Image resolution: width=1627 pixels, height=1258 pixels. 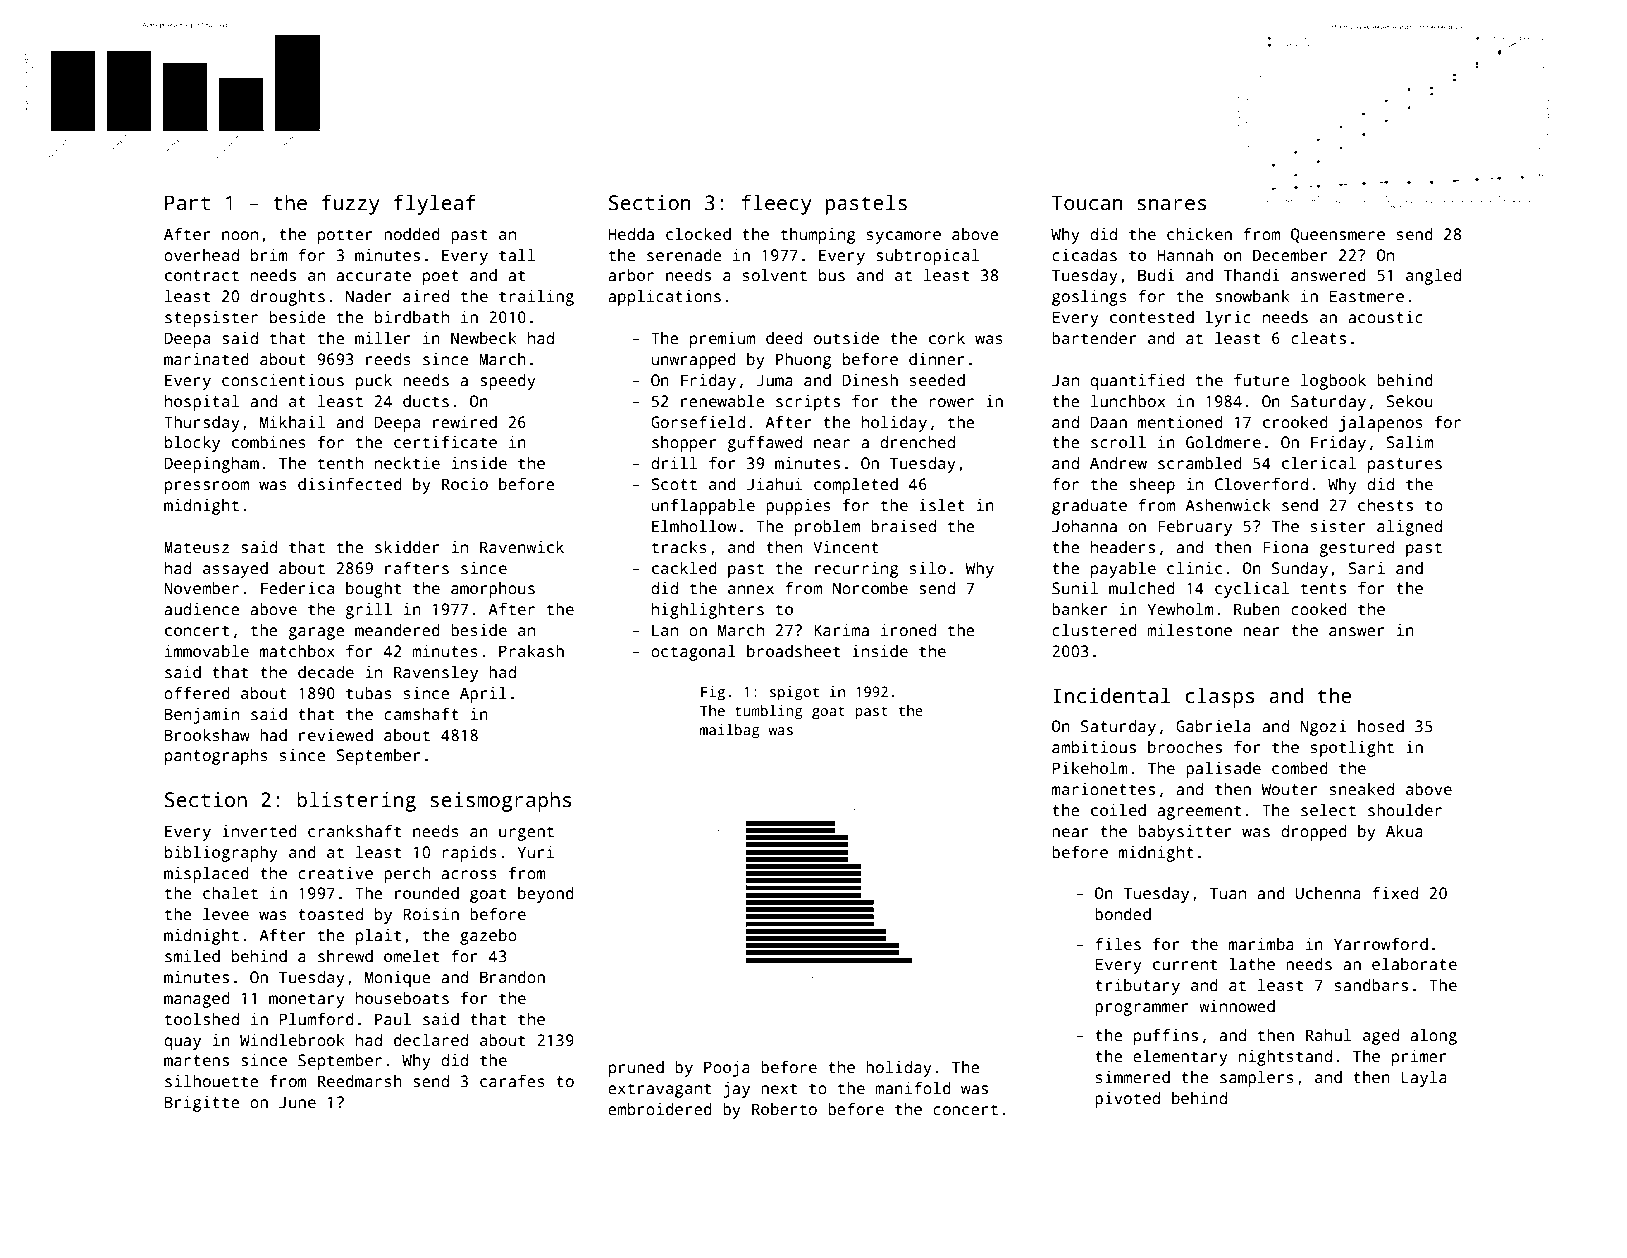 What do you see at coordinates (1338, 235) in the screenshot?
I see `Queensmere` at bounding box center [1338, 235].
